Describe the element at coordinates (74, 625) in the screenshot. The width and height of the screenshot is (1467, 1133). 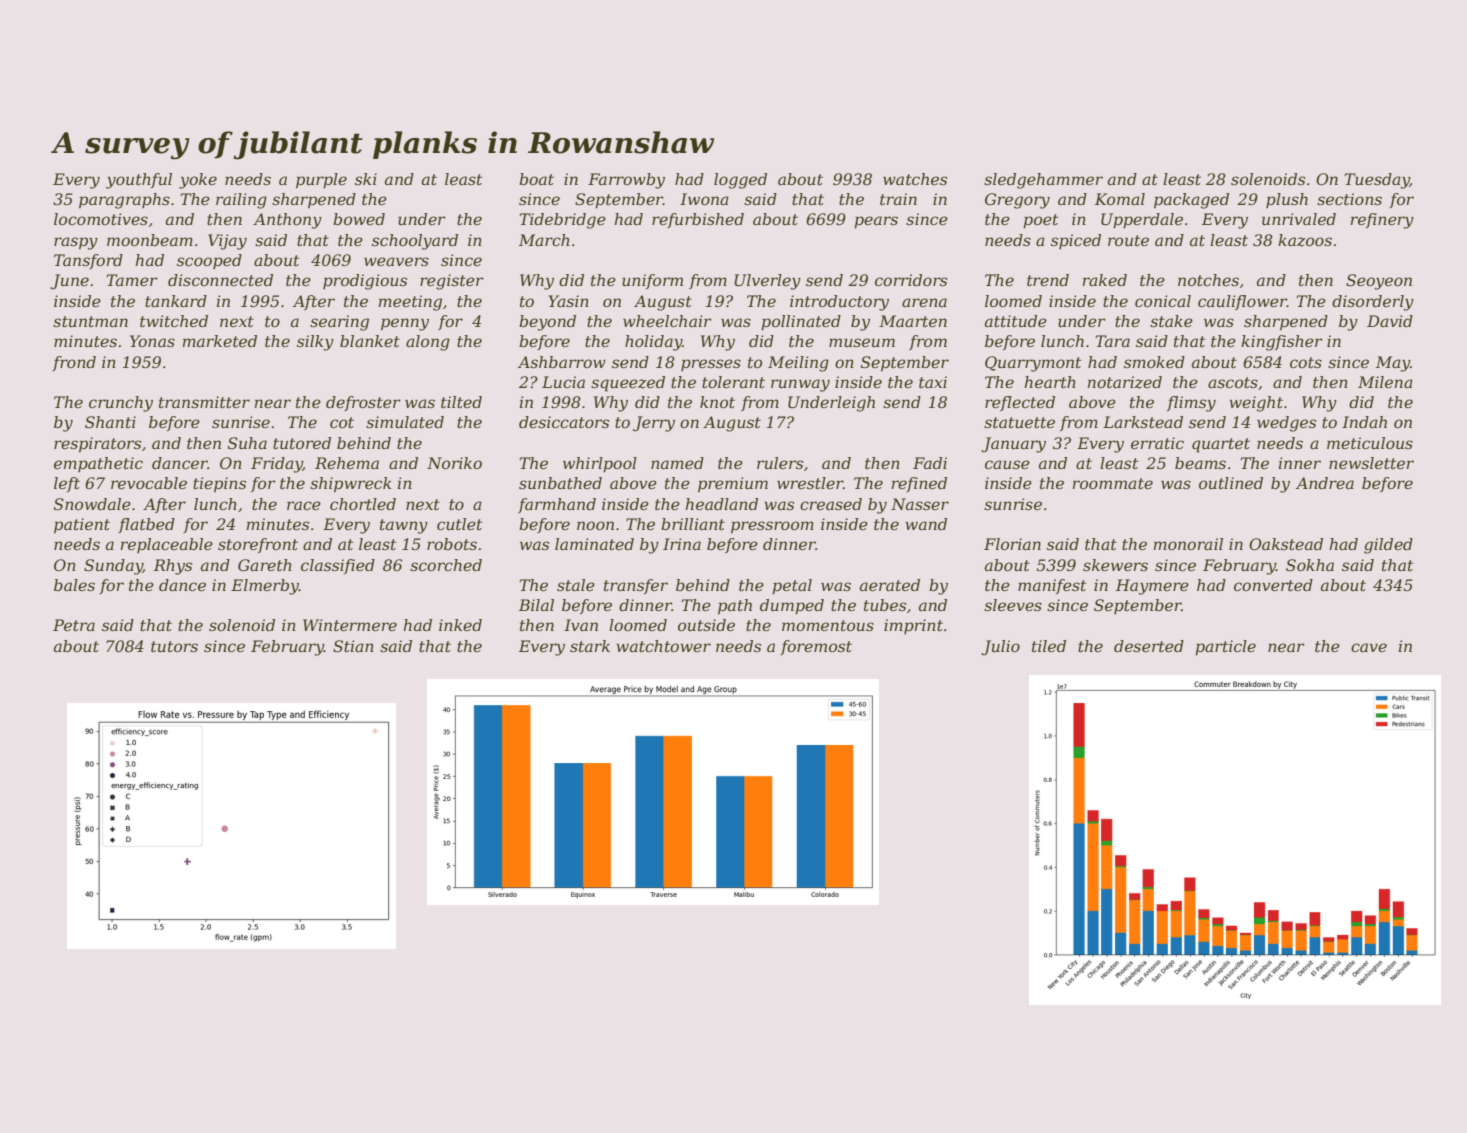
I see `Petra` at that location.
